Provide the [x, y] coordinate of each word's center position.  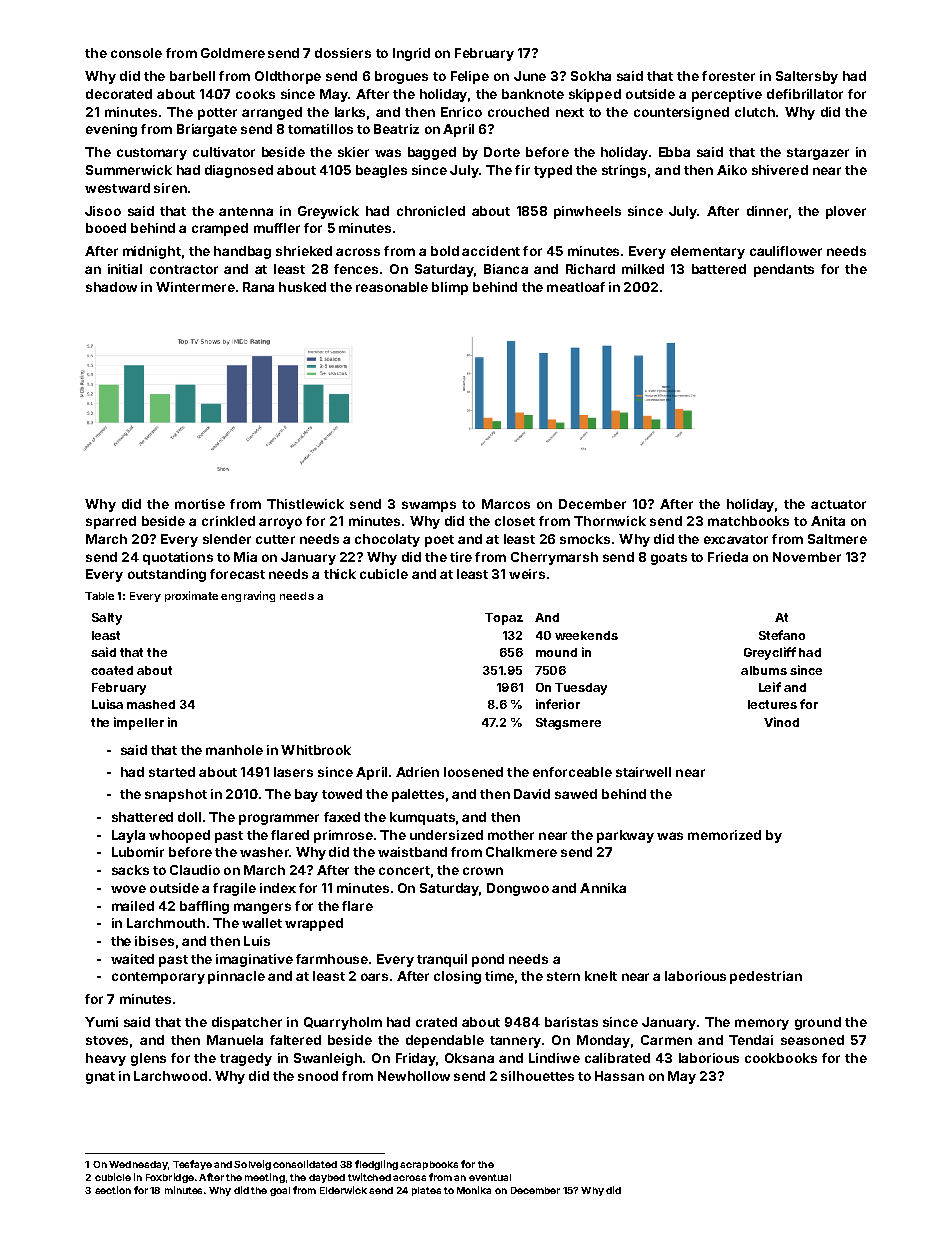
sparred [111, 522]
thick [340, 574]
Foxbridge [170, 1178]
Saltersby [807, 77]
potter [217, 114]
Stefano [782, 635]
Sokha [591, 76]
